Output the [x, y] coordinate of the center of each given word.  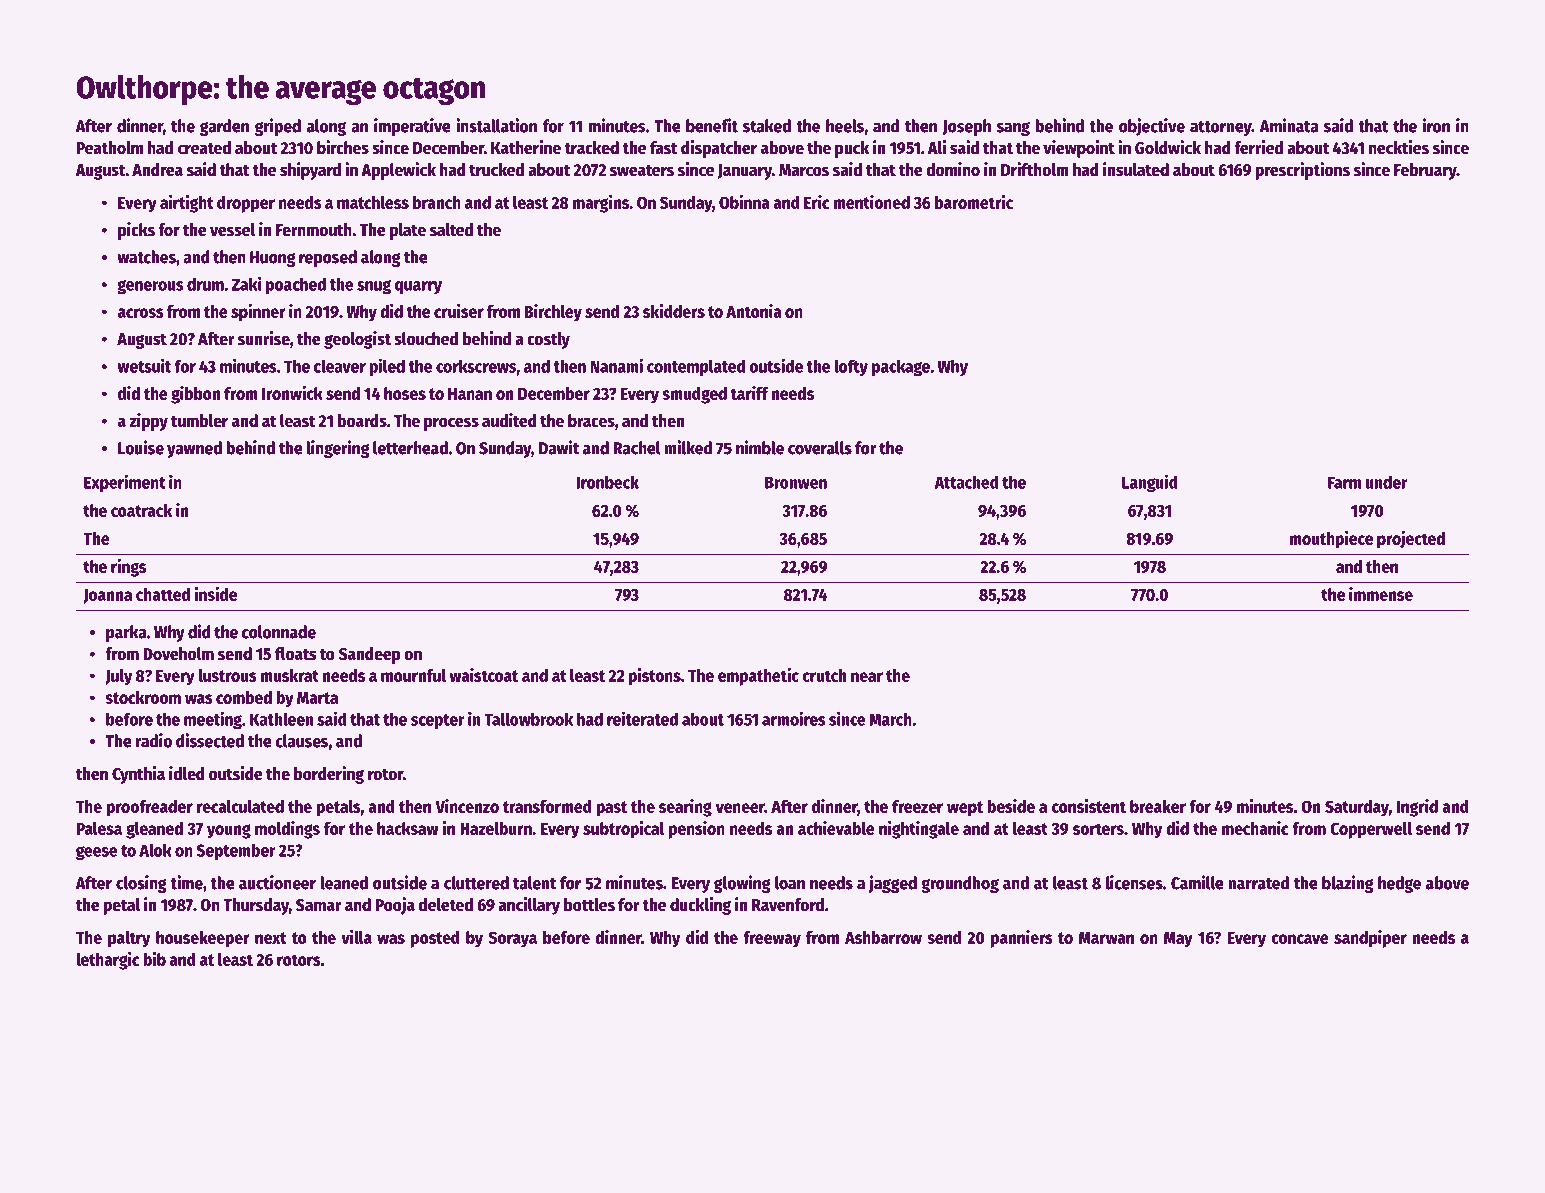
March [890, 719]
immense [1381, 594]
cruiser [459, 311]
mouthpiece [1331, 540]
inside [216, 594]
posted [435, 939]
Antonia [754, 311]
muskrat [289, 675]
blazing [1348, 884]
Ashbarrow [883, 937]
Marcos [804, 170]
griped [278, 127]
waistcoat [483, 675]
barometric [974, 202]
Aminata [1289, 125]
